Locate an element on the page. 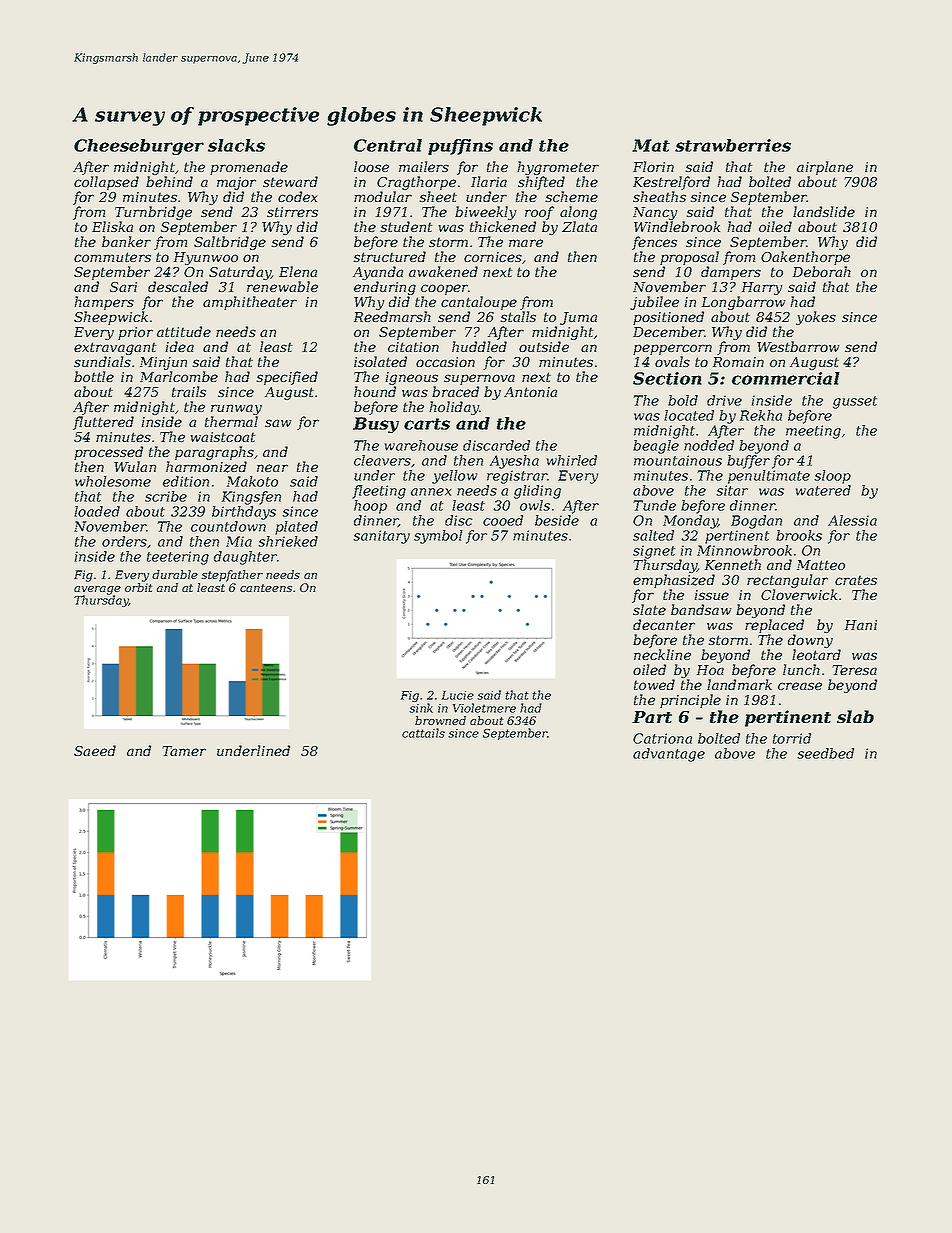  airplane is located at coordinates (825, 168).
